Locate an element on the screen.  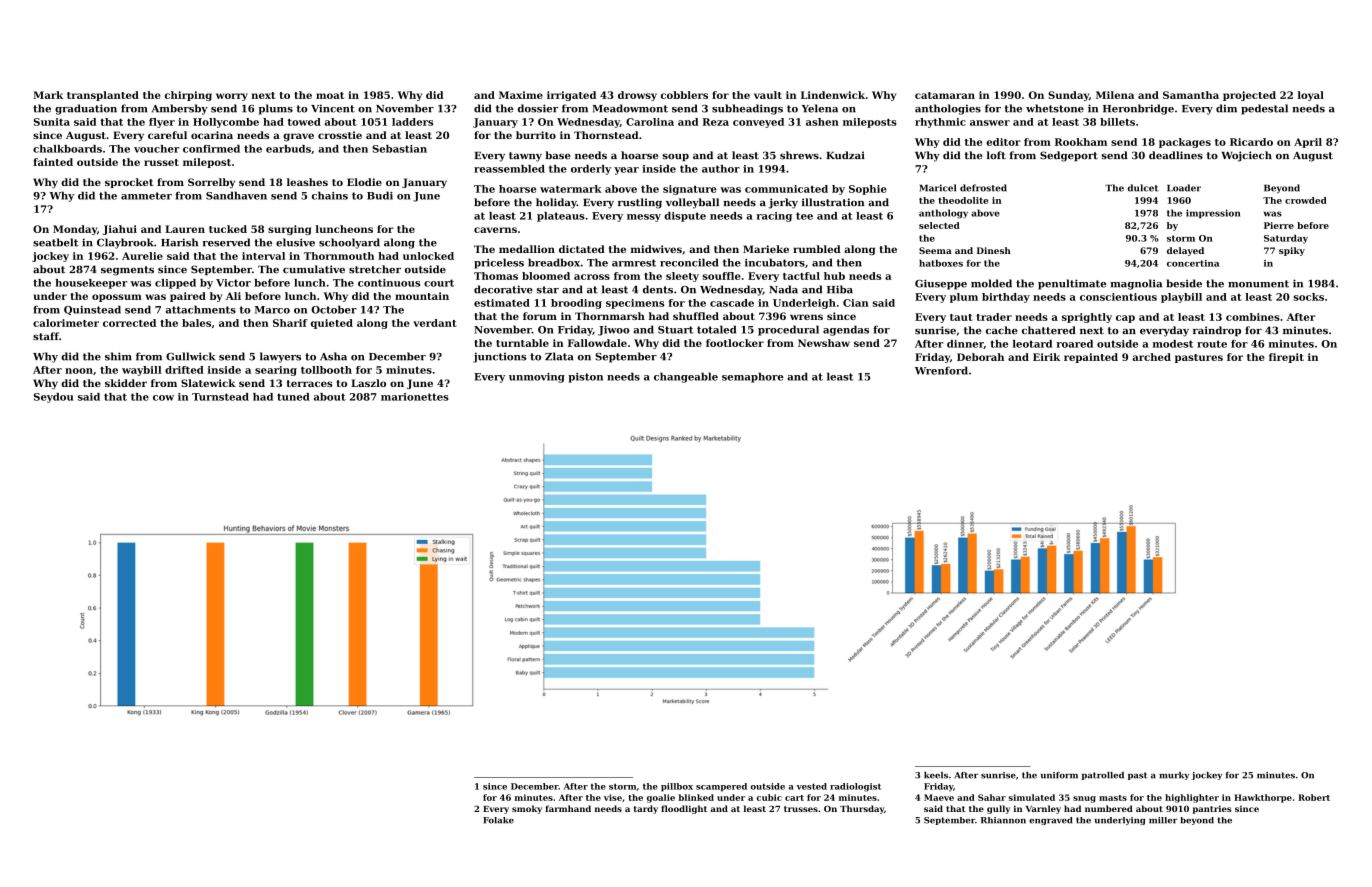
reserved is located at coordinates (226, 242).
